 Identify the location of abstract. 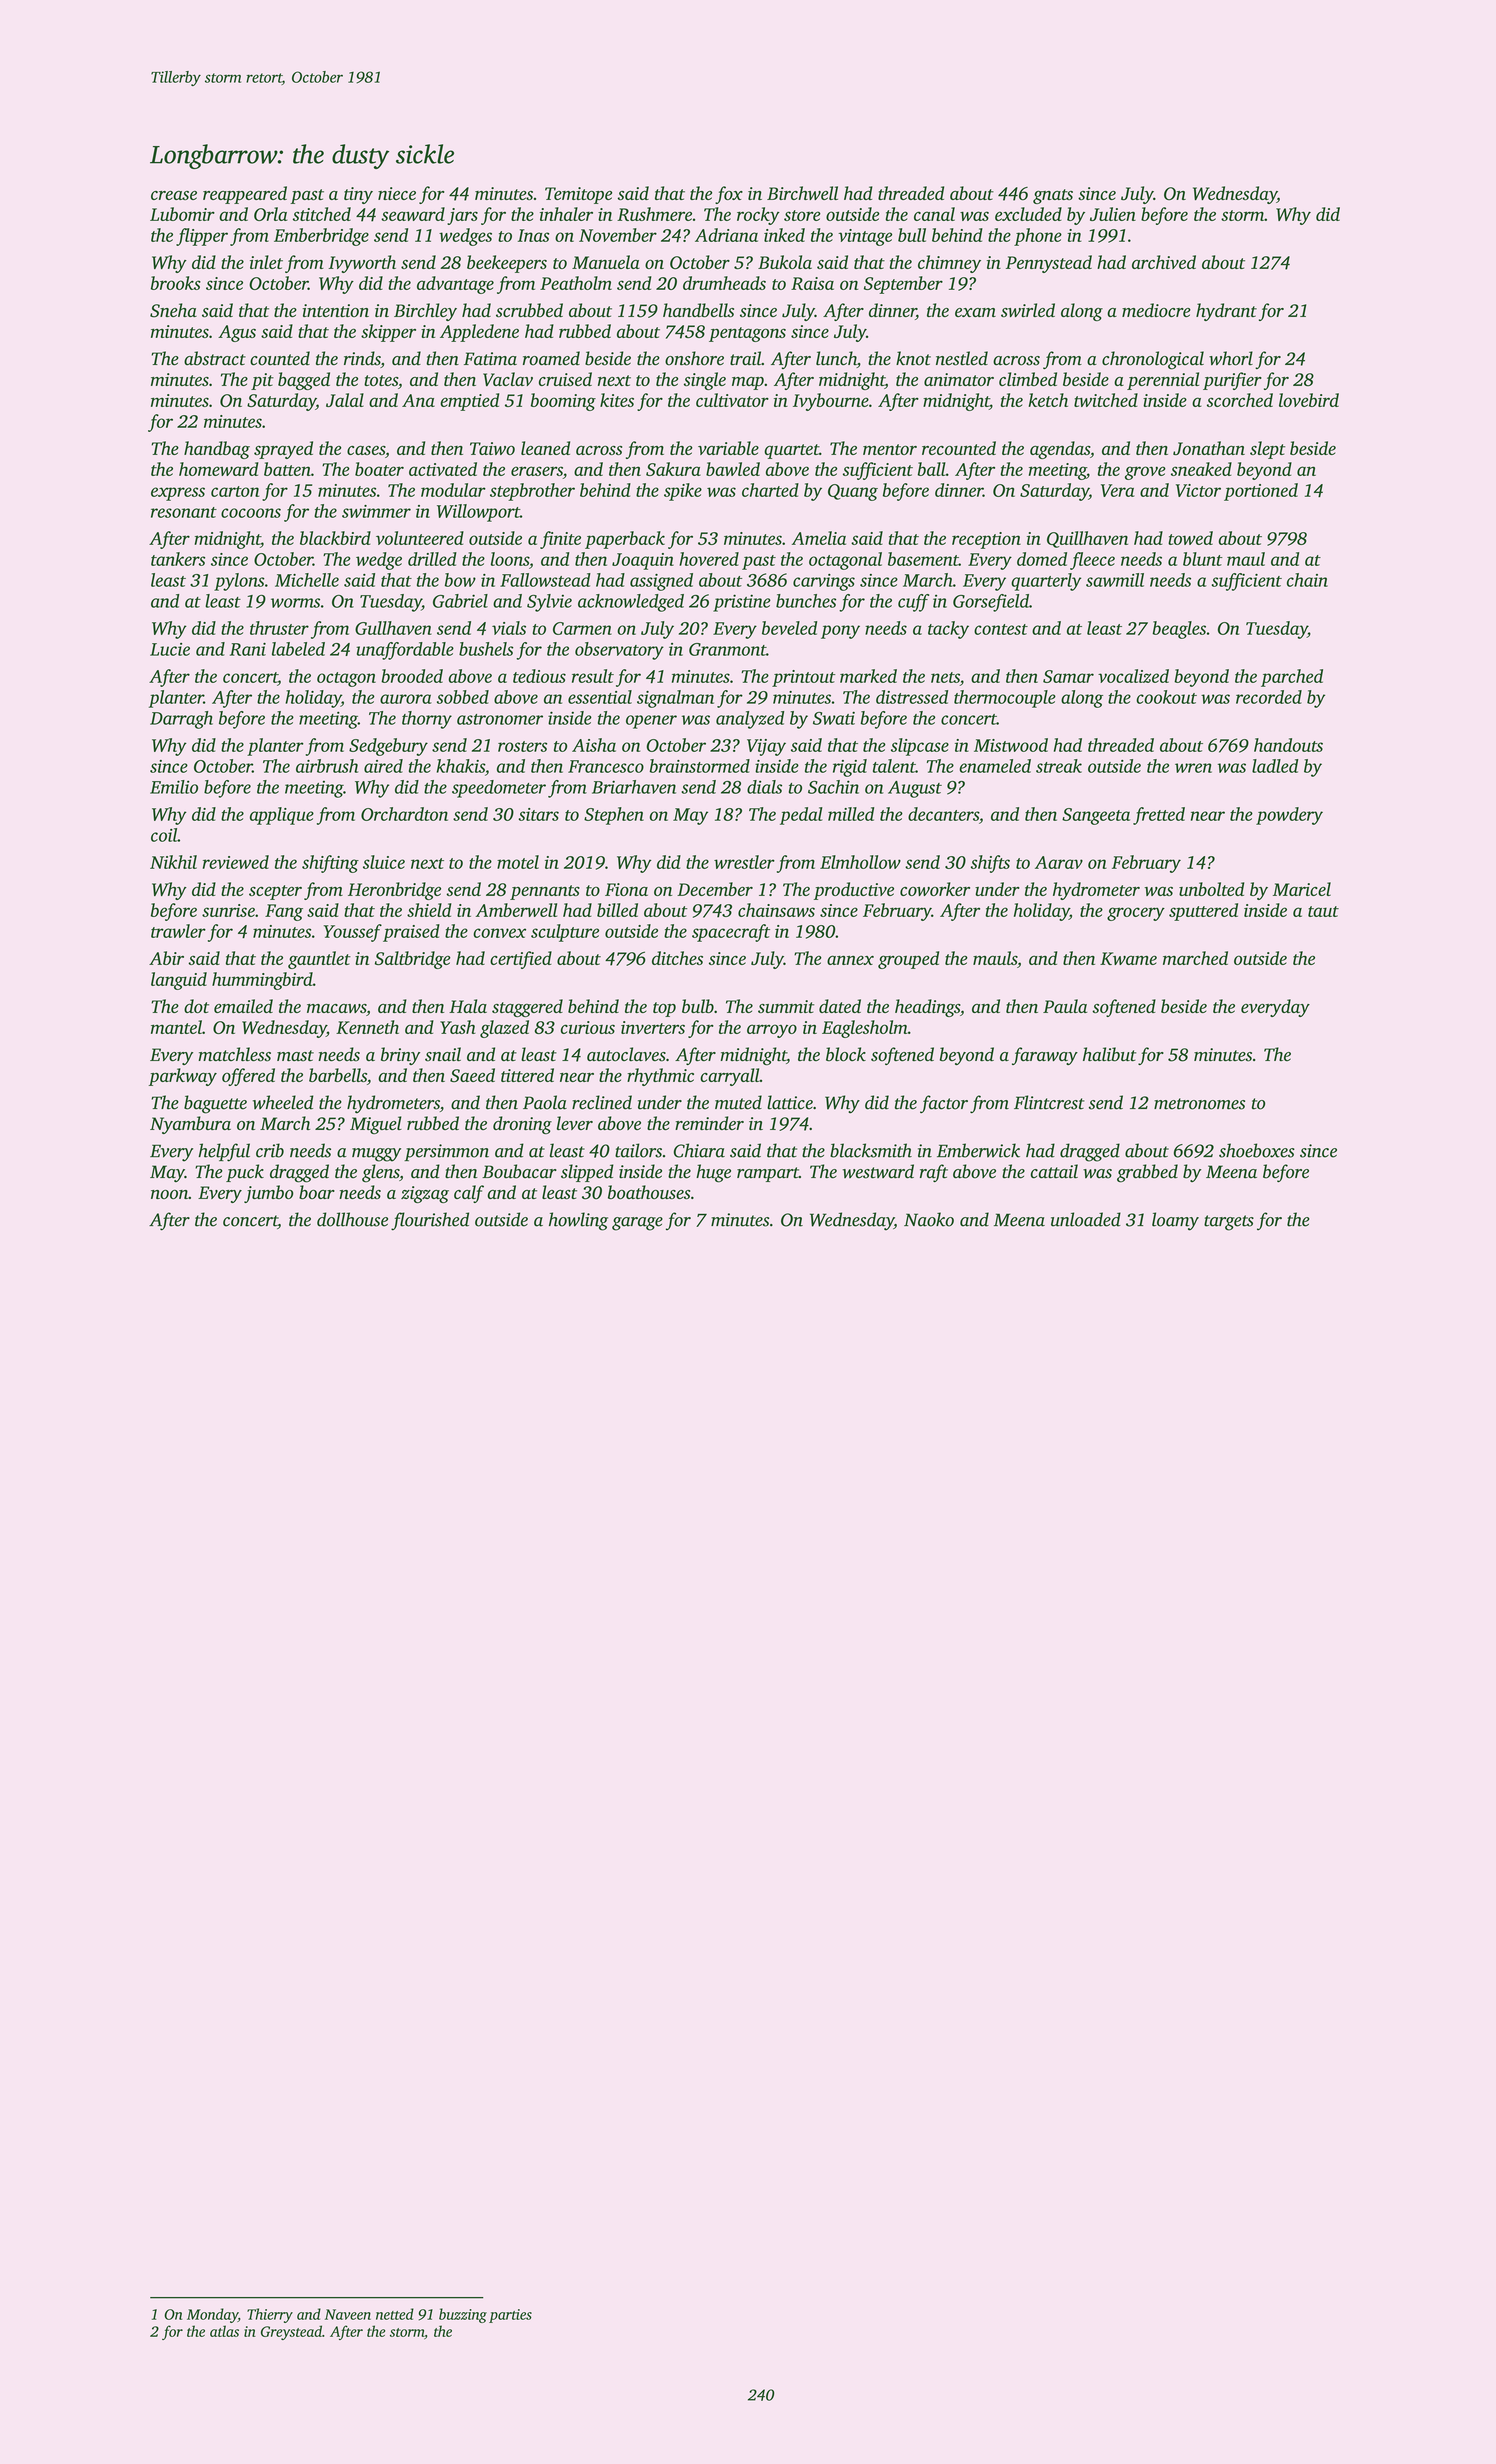
(215, 358).
